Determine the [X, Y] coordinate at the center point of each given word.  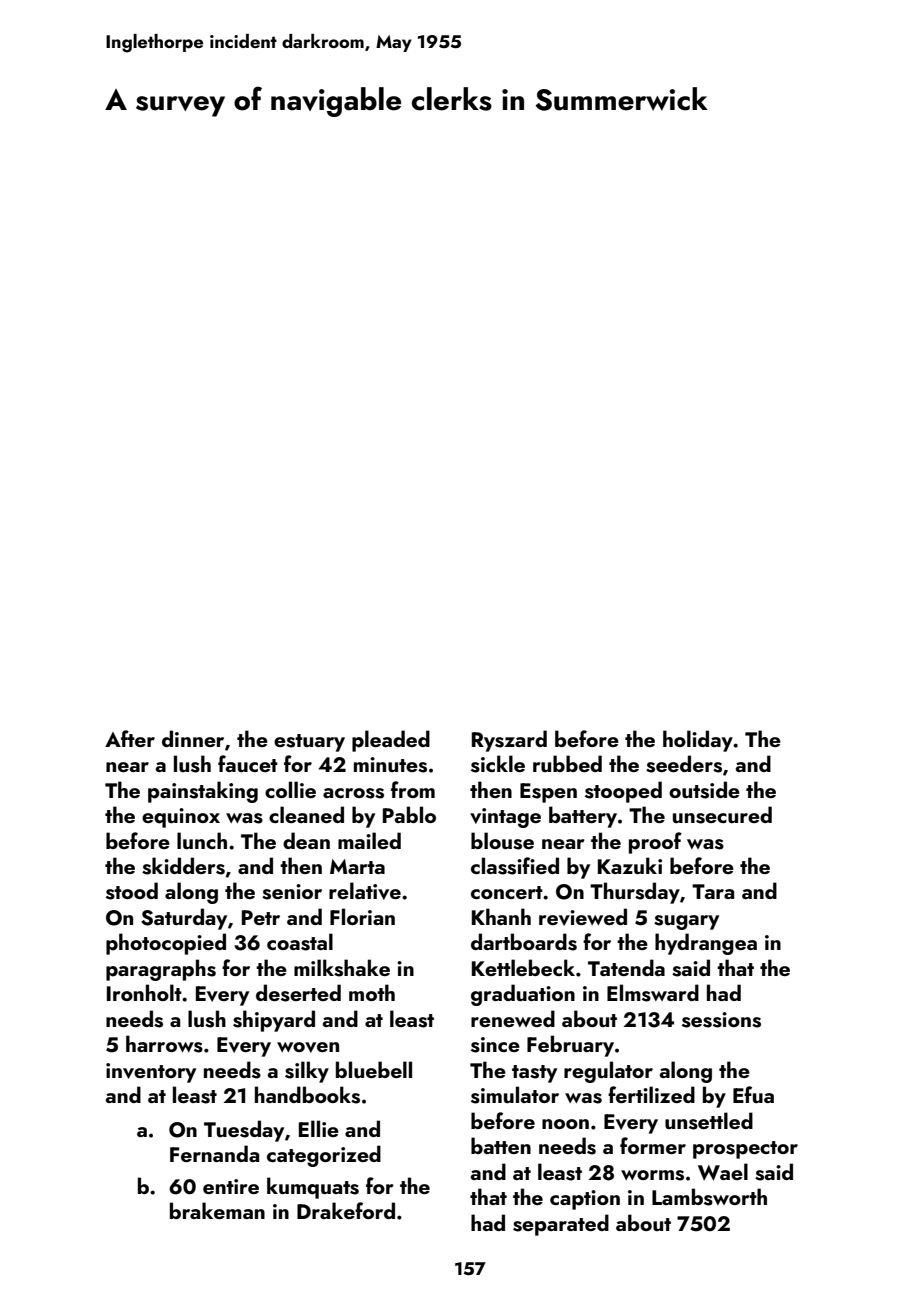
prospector [745, 1150]
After [130, 738]
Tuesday [244, 1131]
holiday [698, 741]
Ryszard [509, 741]
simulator [515, 1095]
